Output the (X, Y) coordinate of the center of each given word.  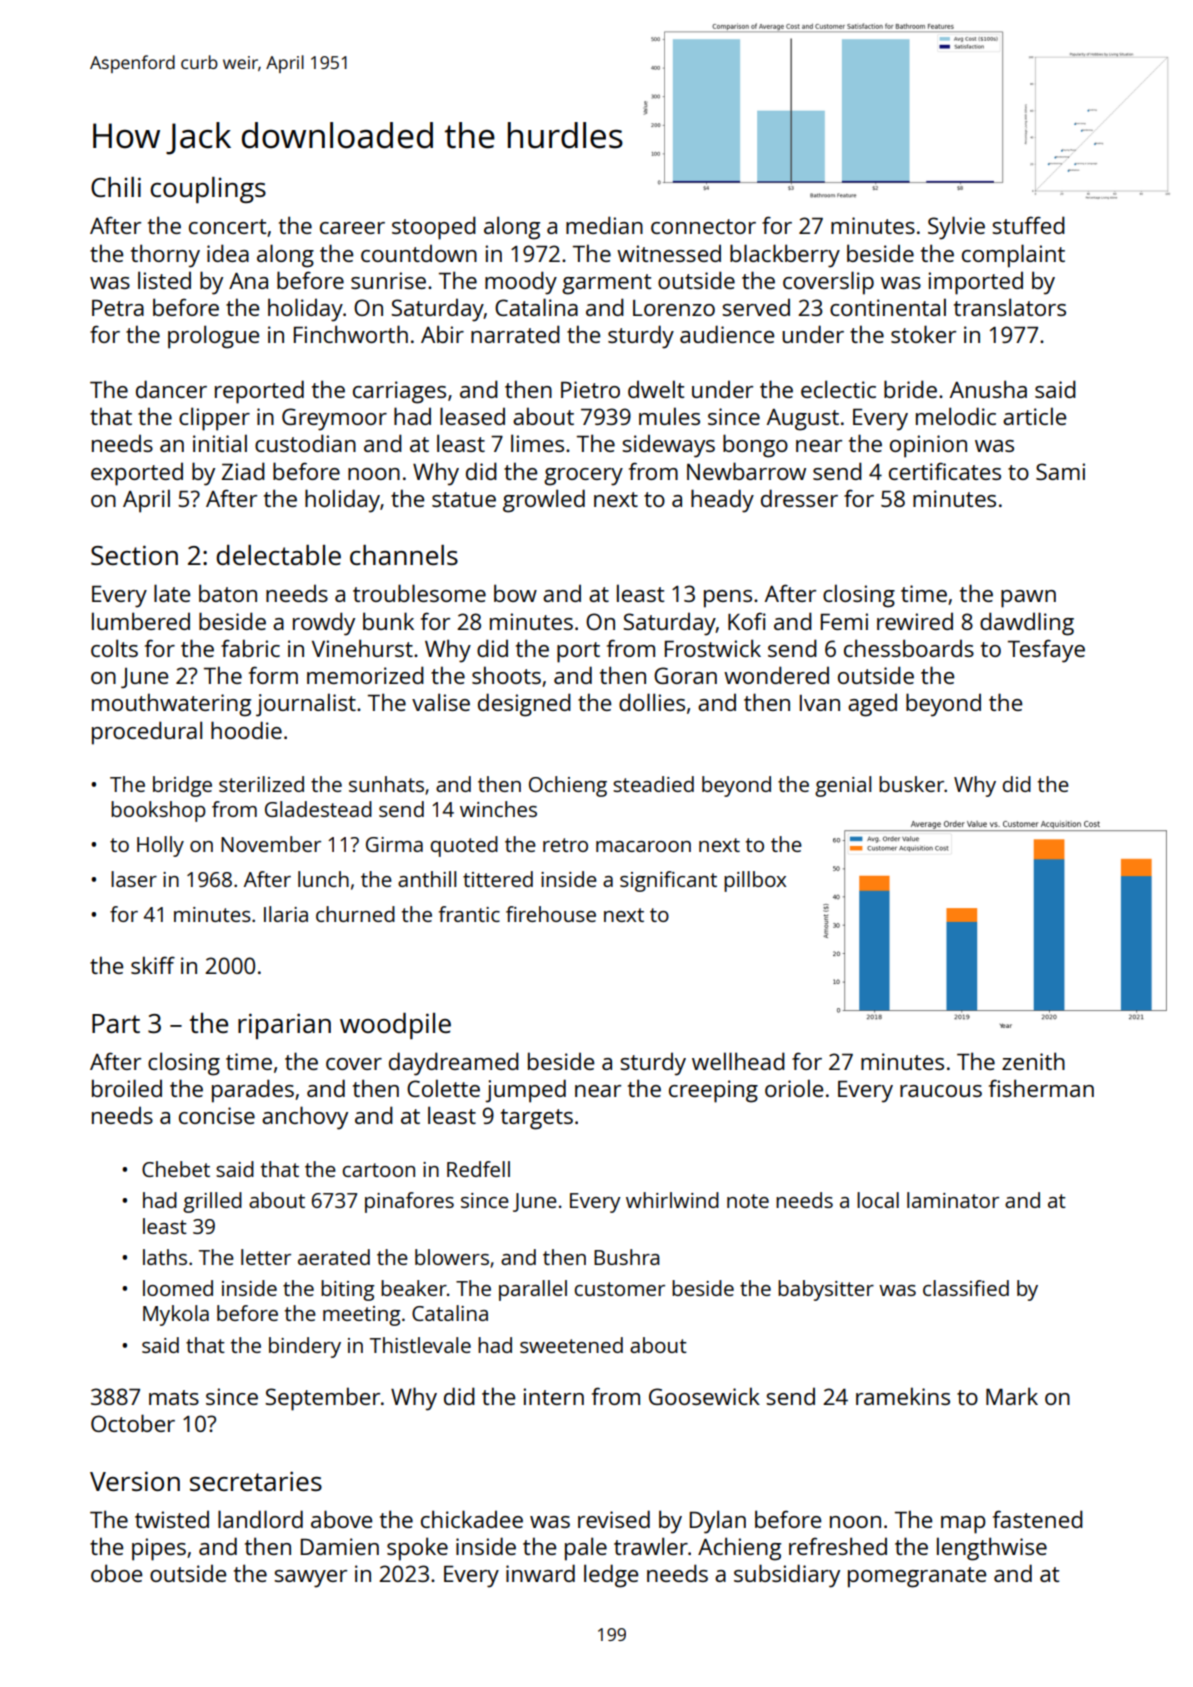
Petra (118, 308)
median (604, 225)
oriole (794, 1088)
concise (217, 1115)
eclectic (838, 389)
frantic (469, 914)
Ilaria (286, 914)
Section (134, 555)
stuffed (1028, 225)
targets (537, 1119)
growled (544, 501)
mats (174, 1397)
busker (912, 784)
